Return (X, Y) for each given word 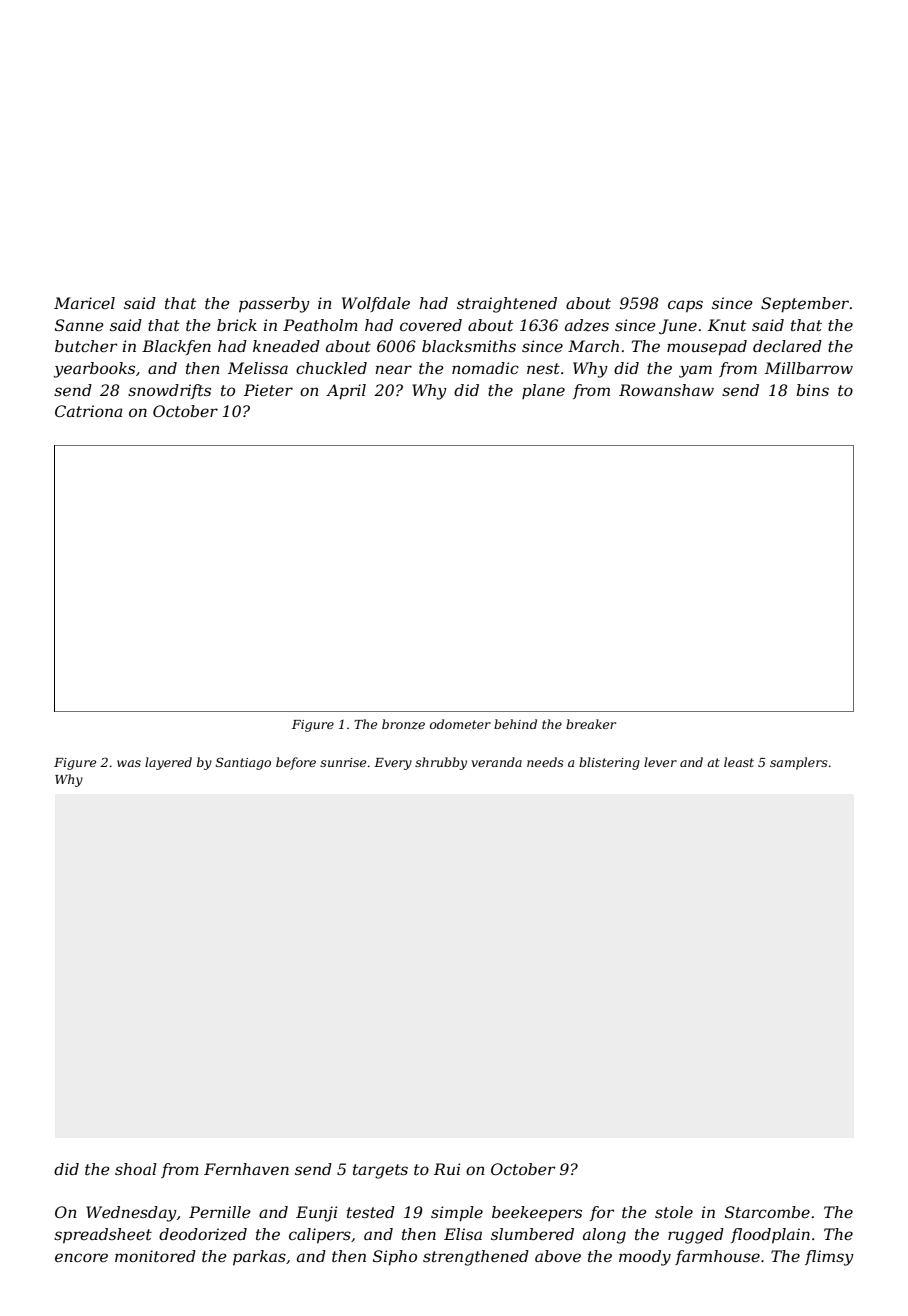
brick (237, 325)
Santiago (243, 763)
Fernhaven (246, 1169)
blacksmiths (469, 346)
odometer (460, 724)
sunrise (343, 762)
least (739, 762)
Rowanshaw (666, 390)
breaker (591, 724)
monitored (155, 1256)
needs (545, 762)
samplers (799, 763)
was (129, 763)
